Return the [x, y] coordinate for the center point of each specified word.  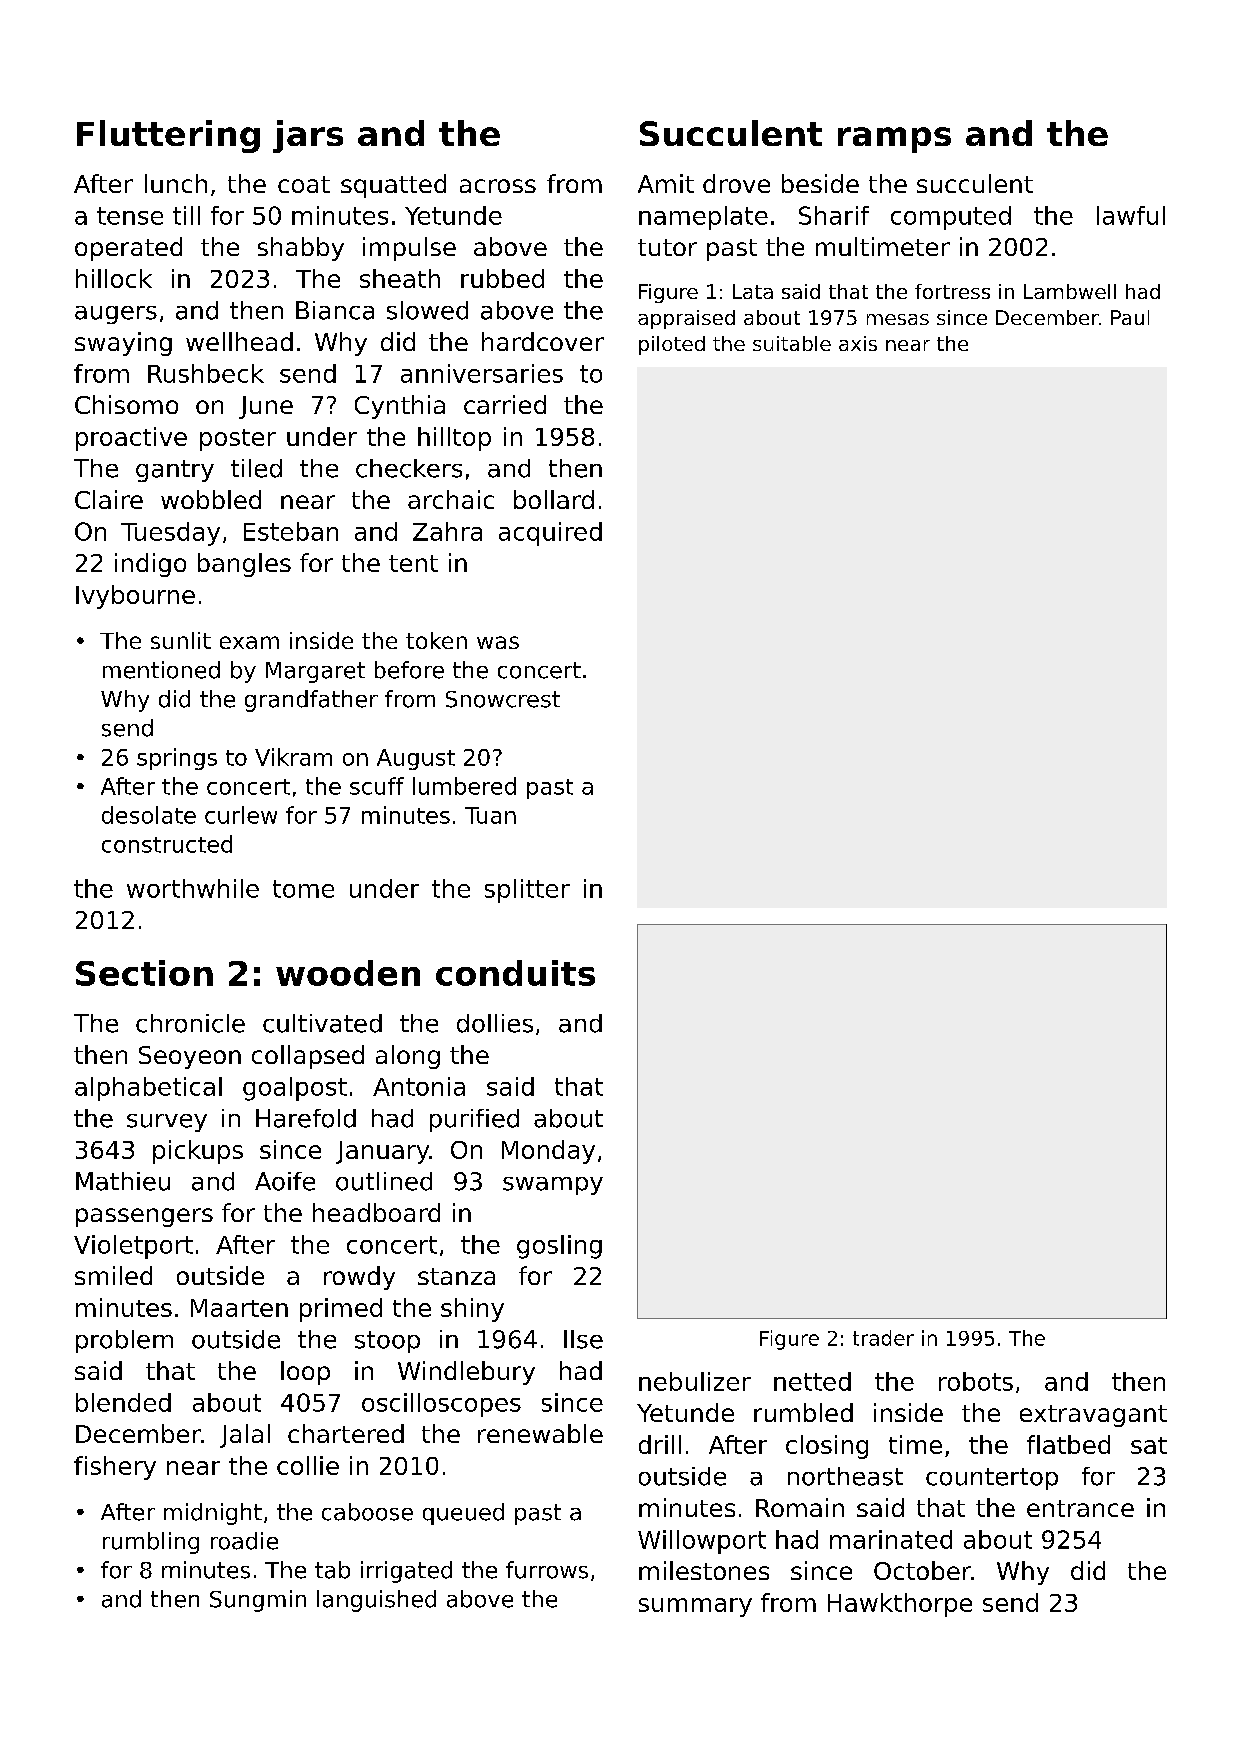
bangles [244, 565]
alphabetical [148, 1089]
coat [304, 184]
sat [1149, 1445]
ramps [894, 140]
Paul [1130, 317]
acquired [550, 534]
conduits [515, 973]
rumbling [151, 1543]
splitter [527, 891]
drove [736, 183]
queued [463, 1514]
